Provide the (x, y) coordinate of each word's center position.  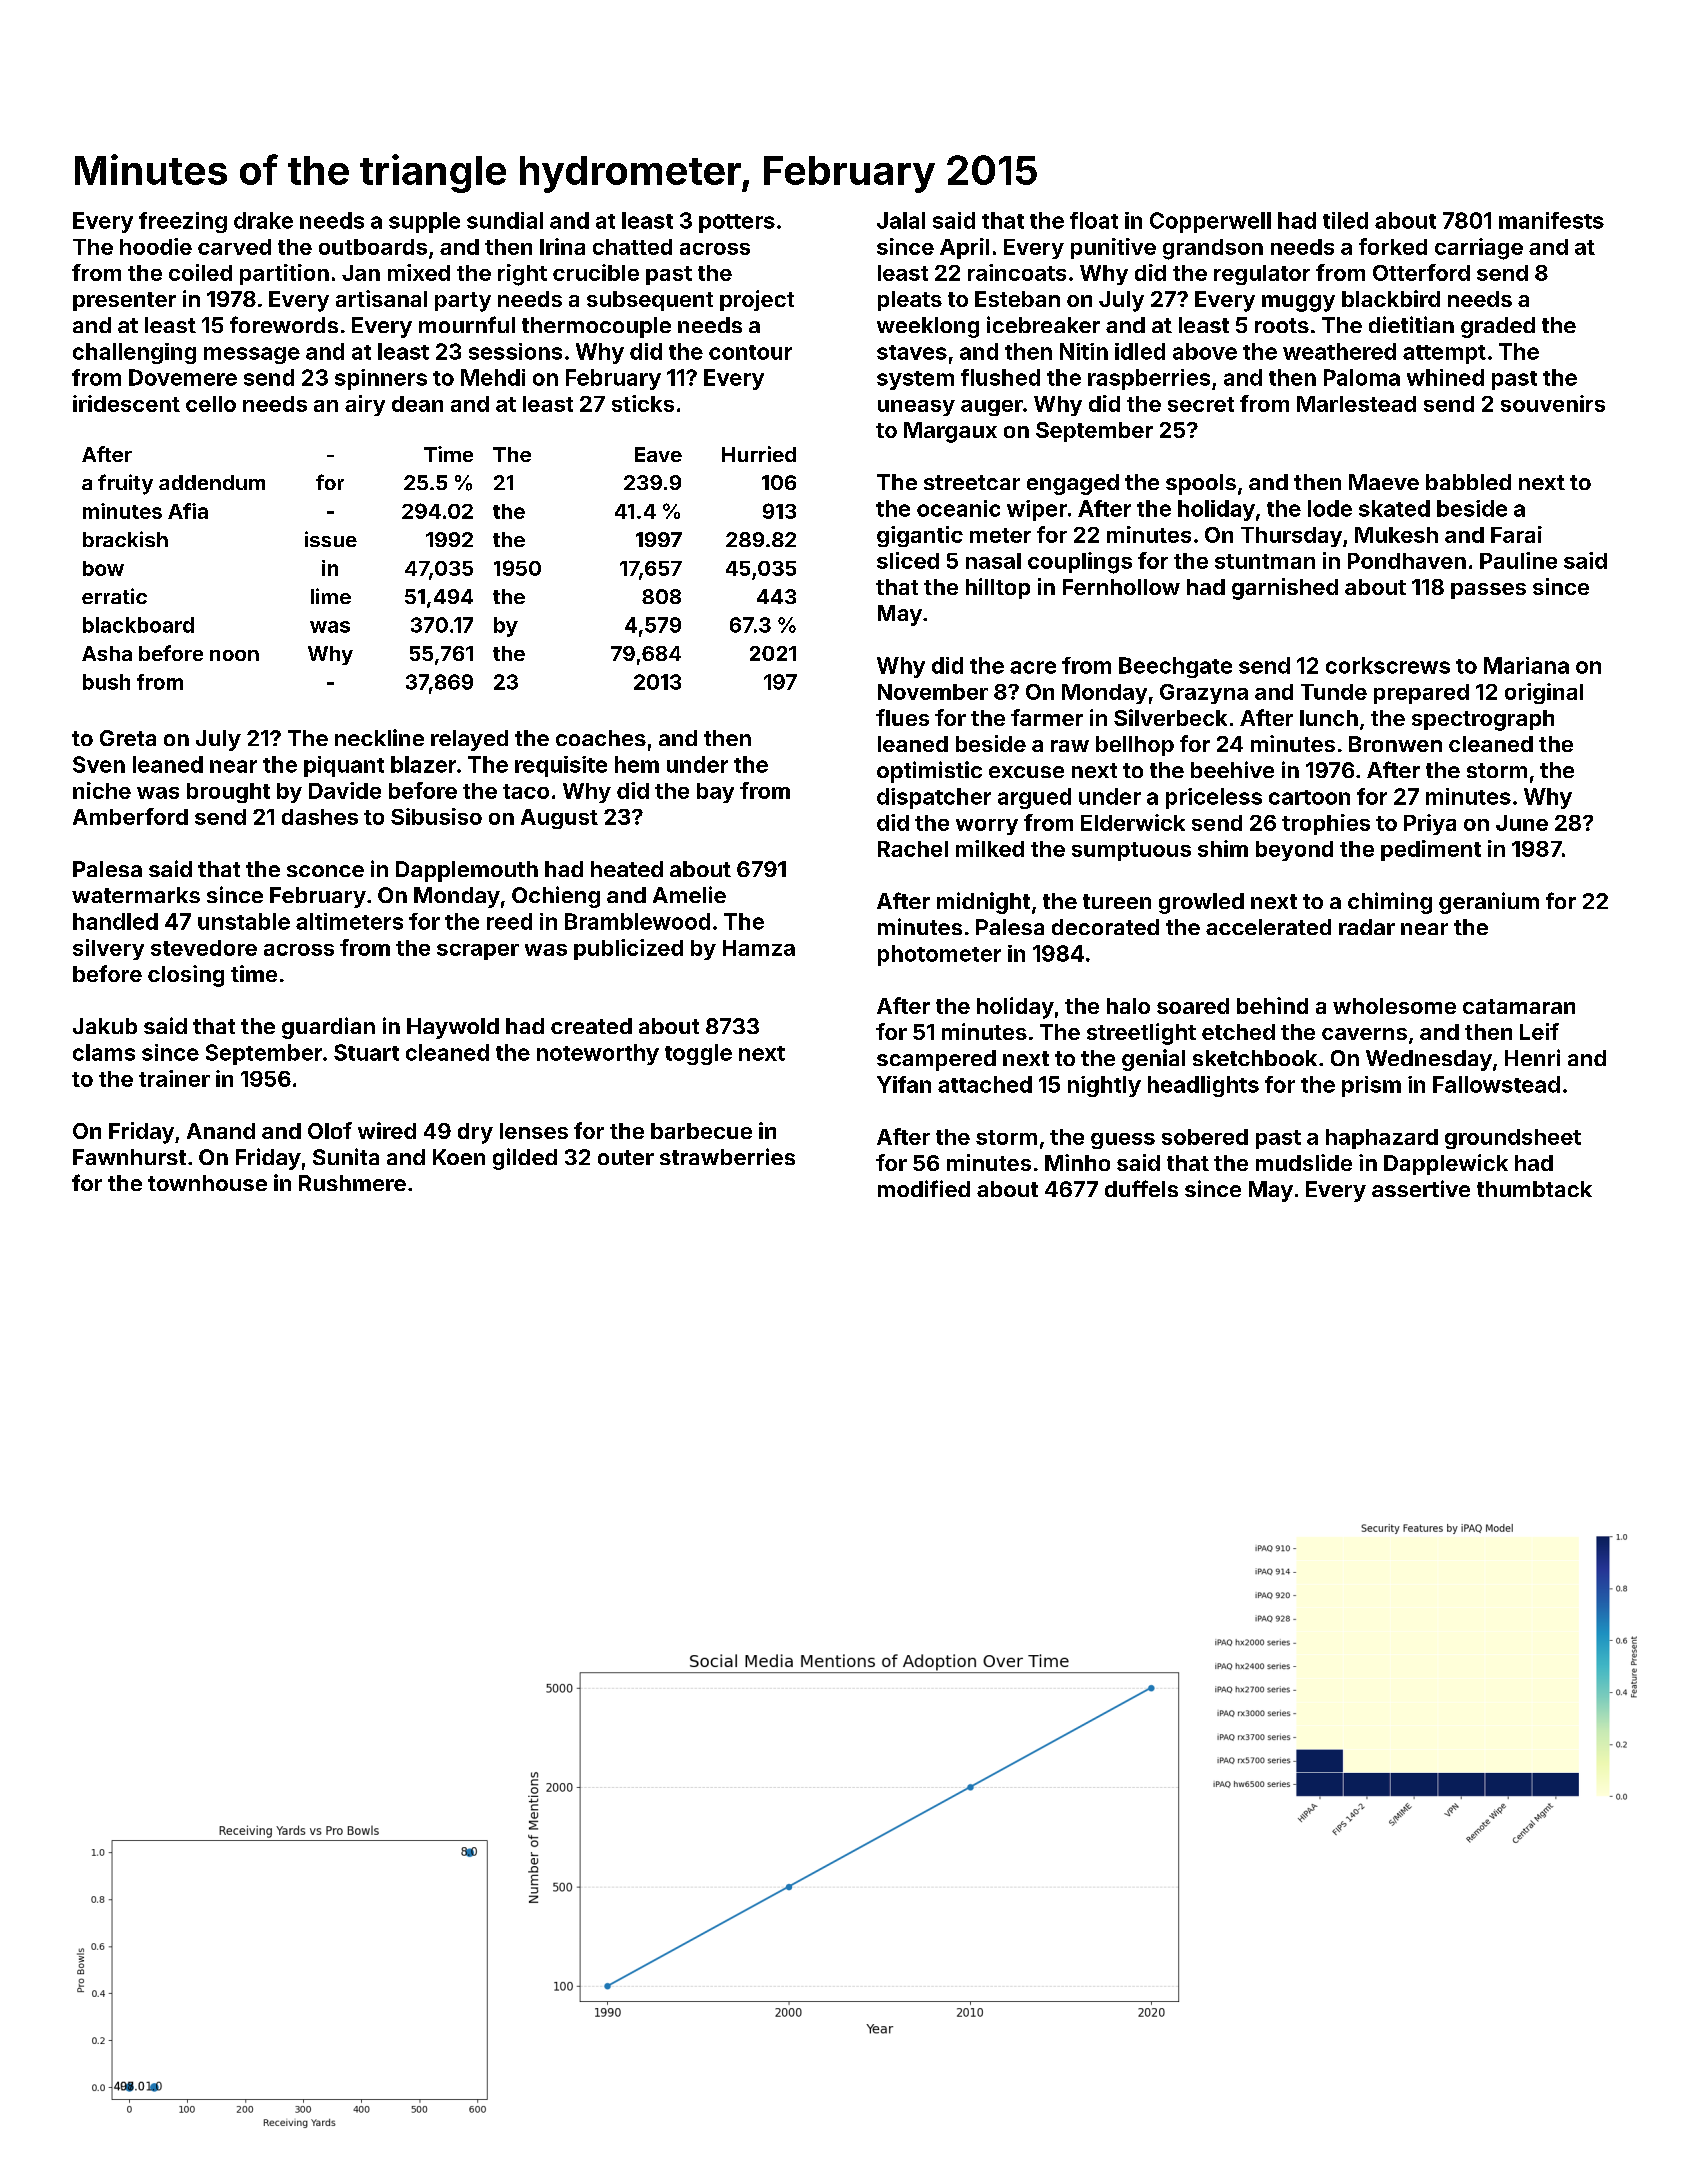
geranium (1489, 903)
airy (365, 405)
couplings (1080, 563)
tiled (1345, 220)
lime (331, 596)
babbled (1468, 482)
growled (1201, 903)
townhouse (207, 1183)
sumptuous (1131, 851)
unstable (244, 921)
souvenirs (1553, 403)
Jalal (901, 220)
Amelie (689, 894)
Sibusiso (436, 816)
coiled (200, 272)
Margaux (950, 432)
